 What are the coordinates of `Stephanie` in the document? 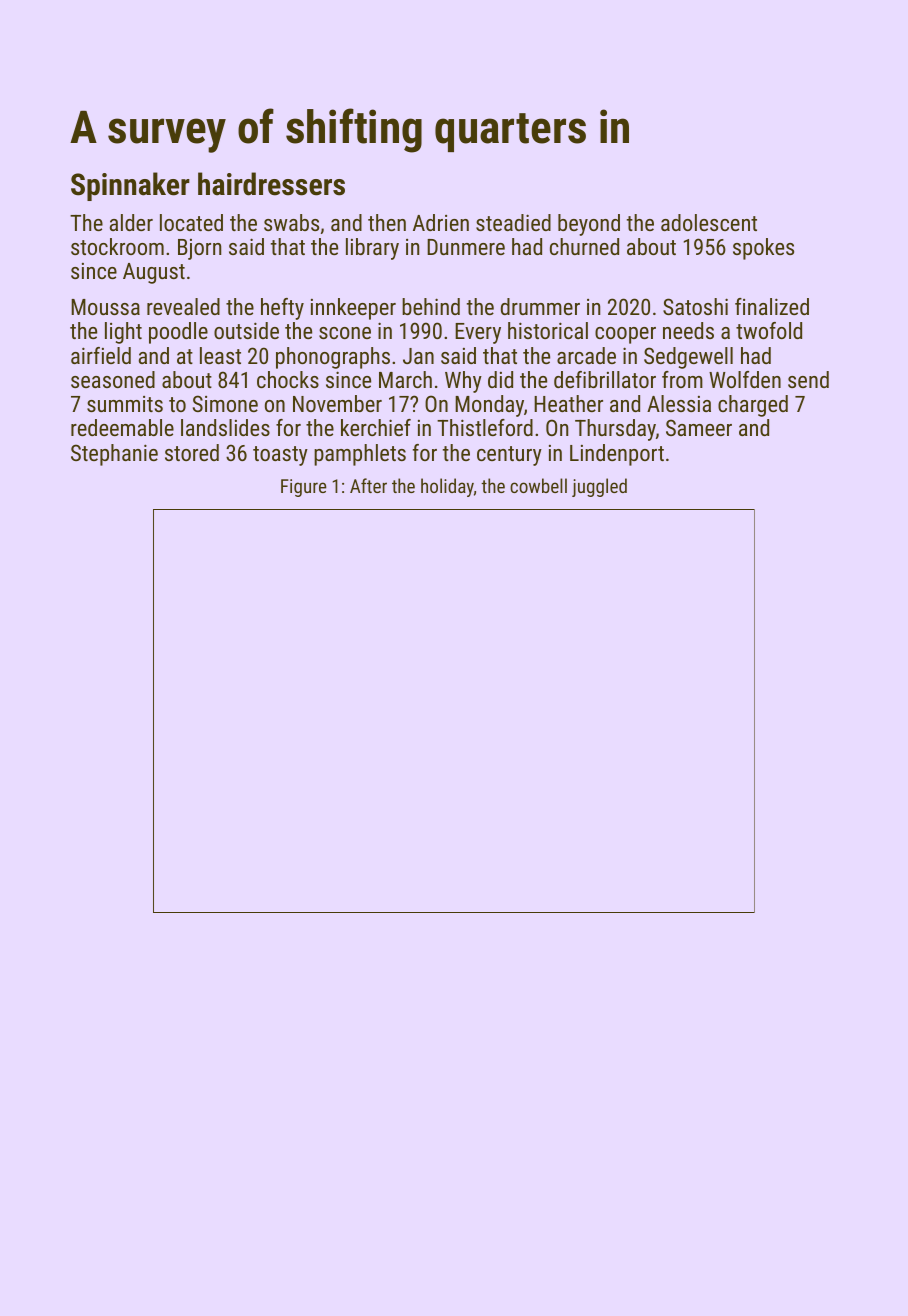 It's located at (114, 455).
